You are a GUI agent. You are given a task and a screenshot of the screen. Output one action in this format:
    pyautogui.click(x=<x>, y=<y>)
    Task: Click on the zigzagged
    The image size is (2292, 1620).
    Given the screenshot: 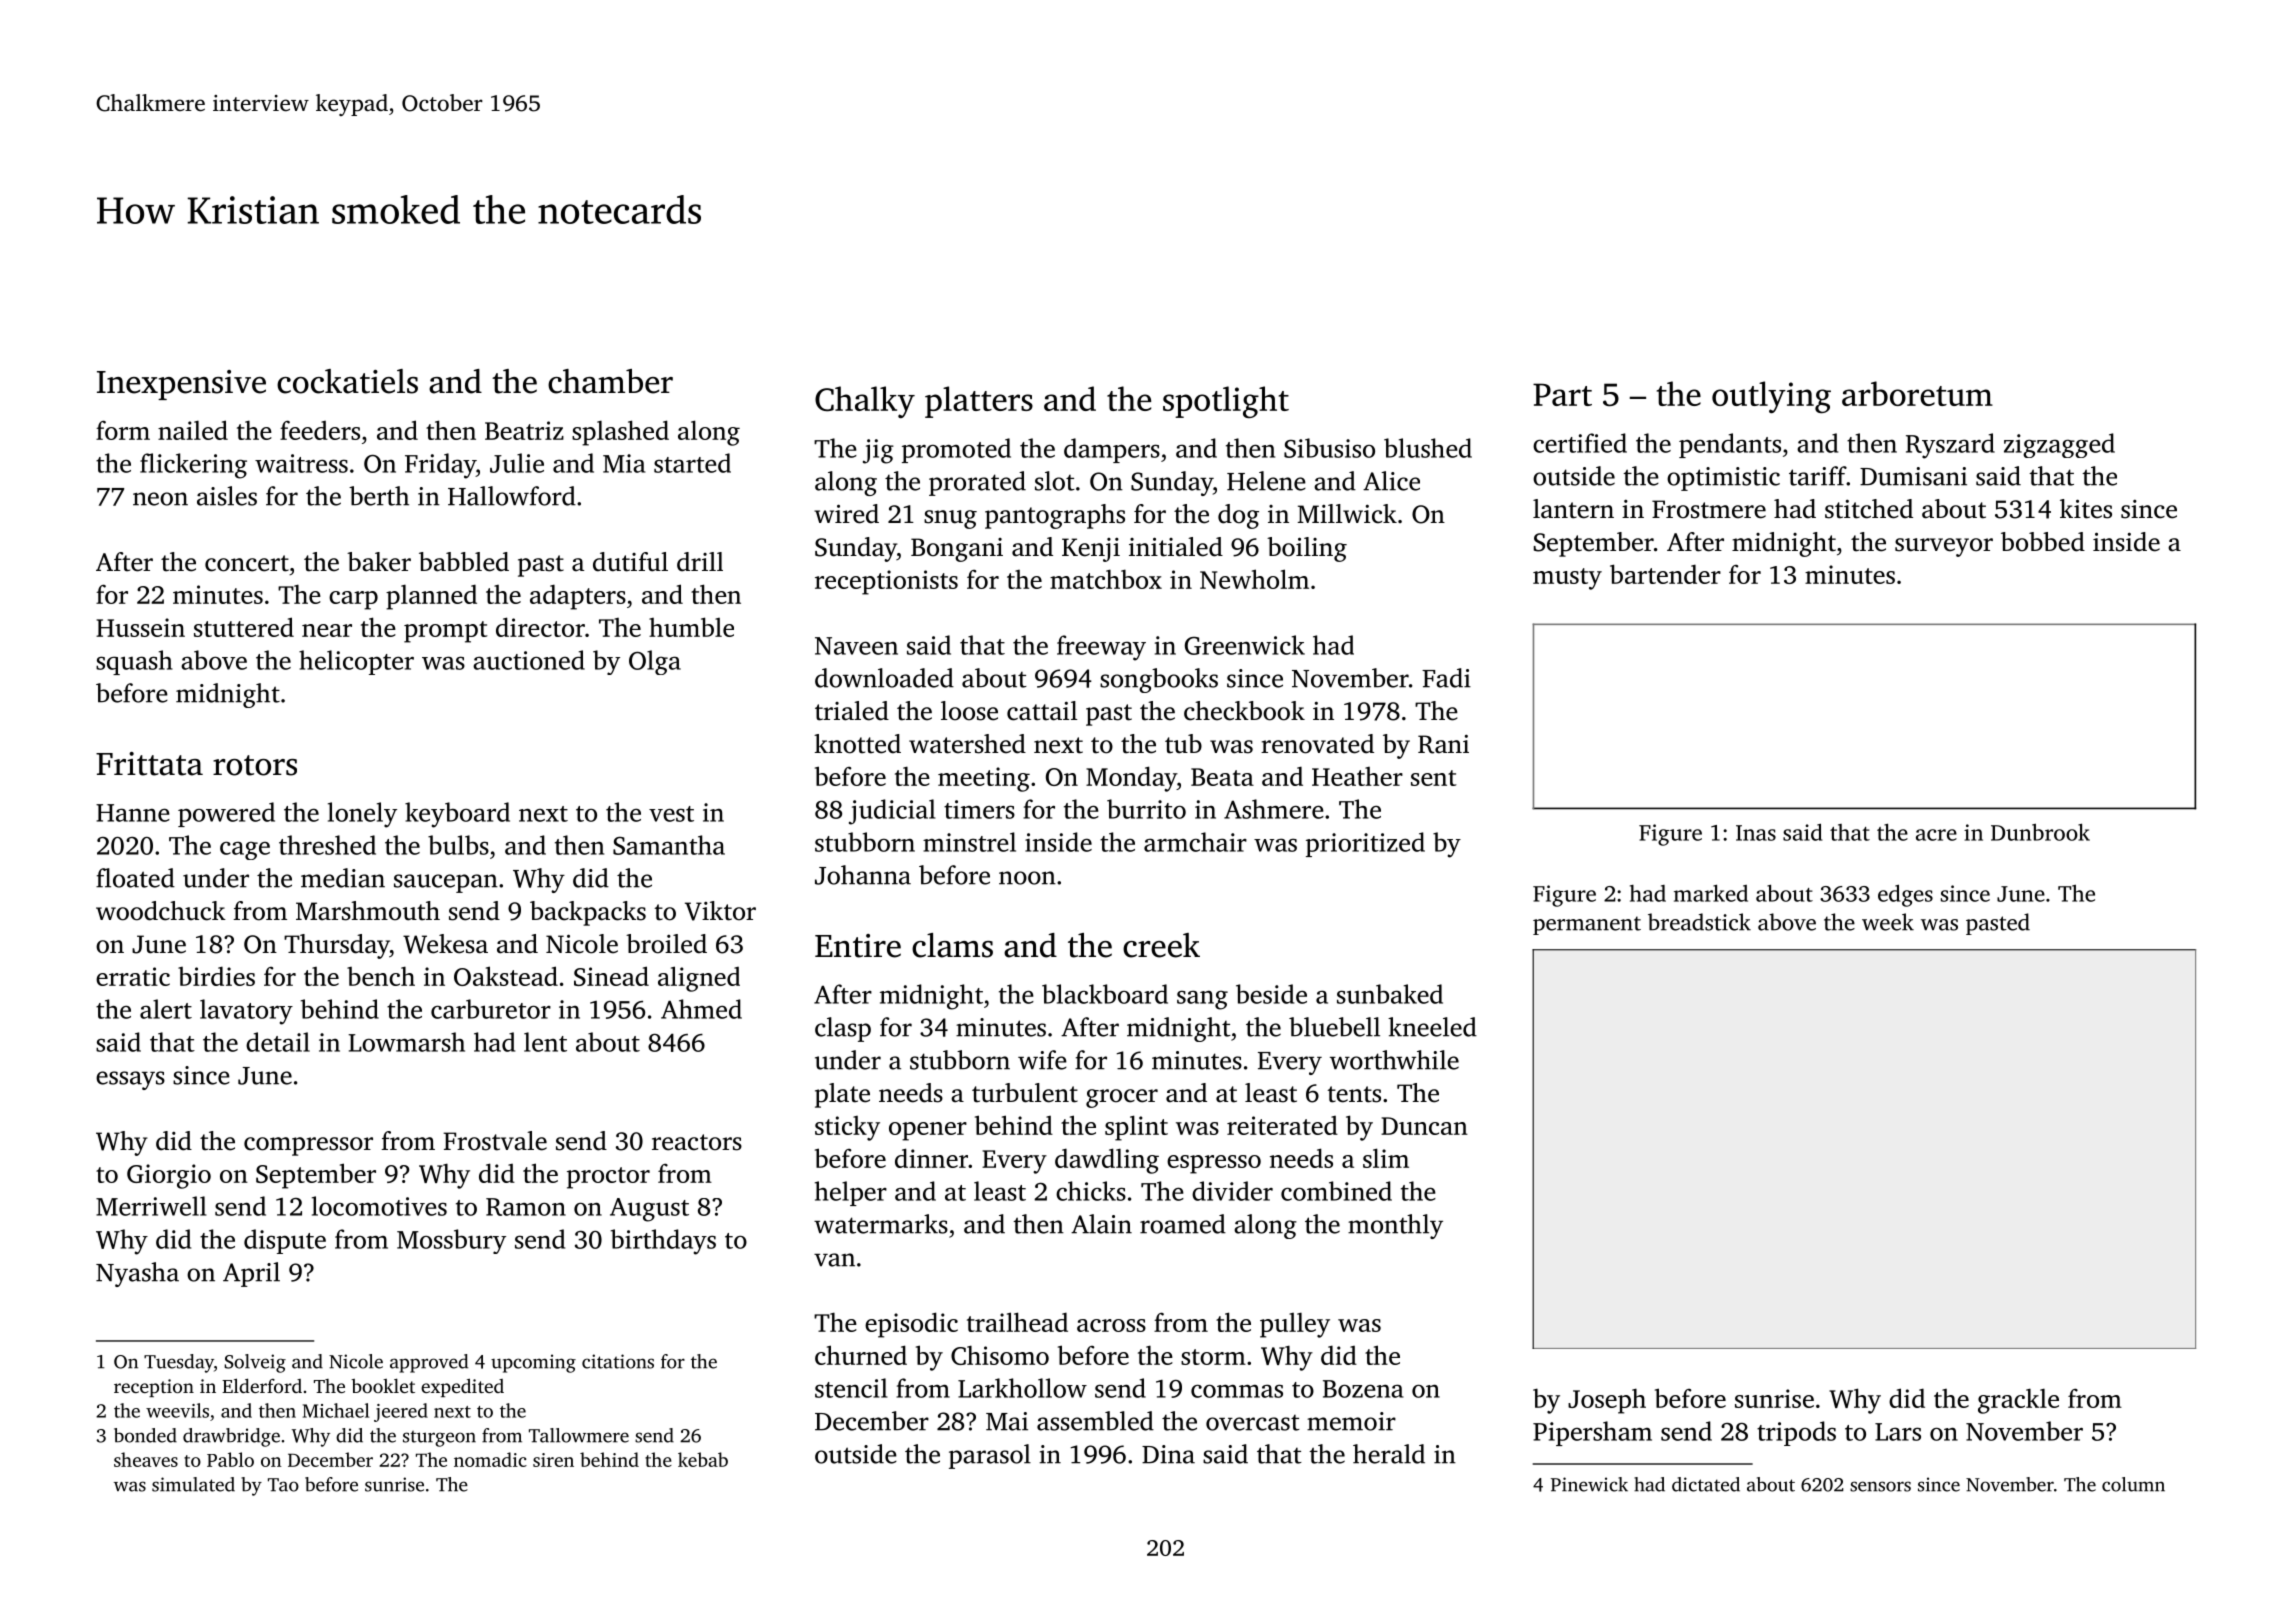 What is the action you would take?
    pyautogui.click(x=2059, y=445)
